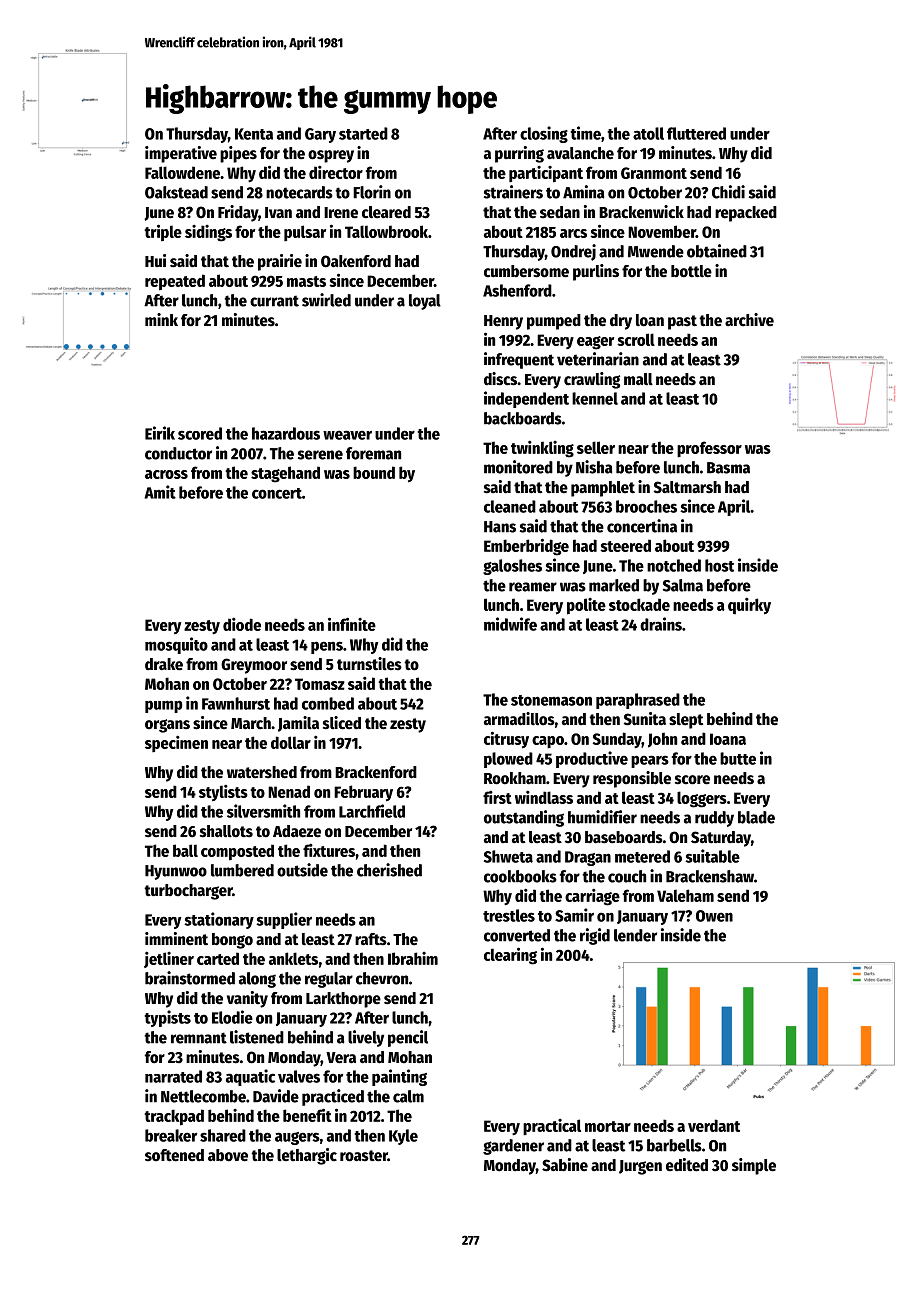 This screenshot has width=924, height=1311. What do you see at coordinates (500, 527) in the screenshot?
I see `Hans` at bounding box center [500, 527].
